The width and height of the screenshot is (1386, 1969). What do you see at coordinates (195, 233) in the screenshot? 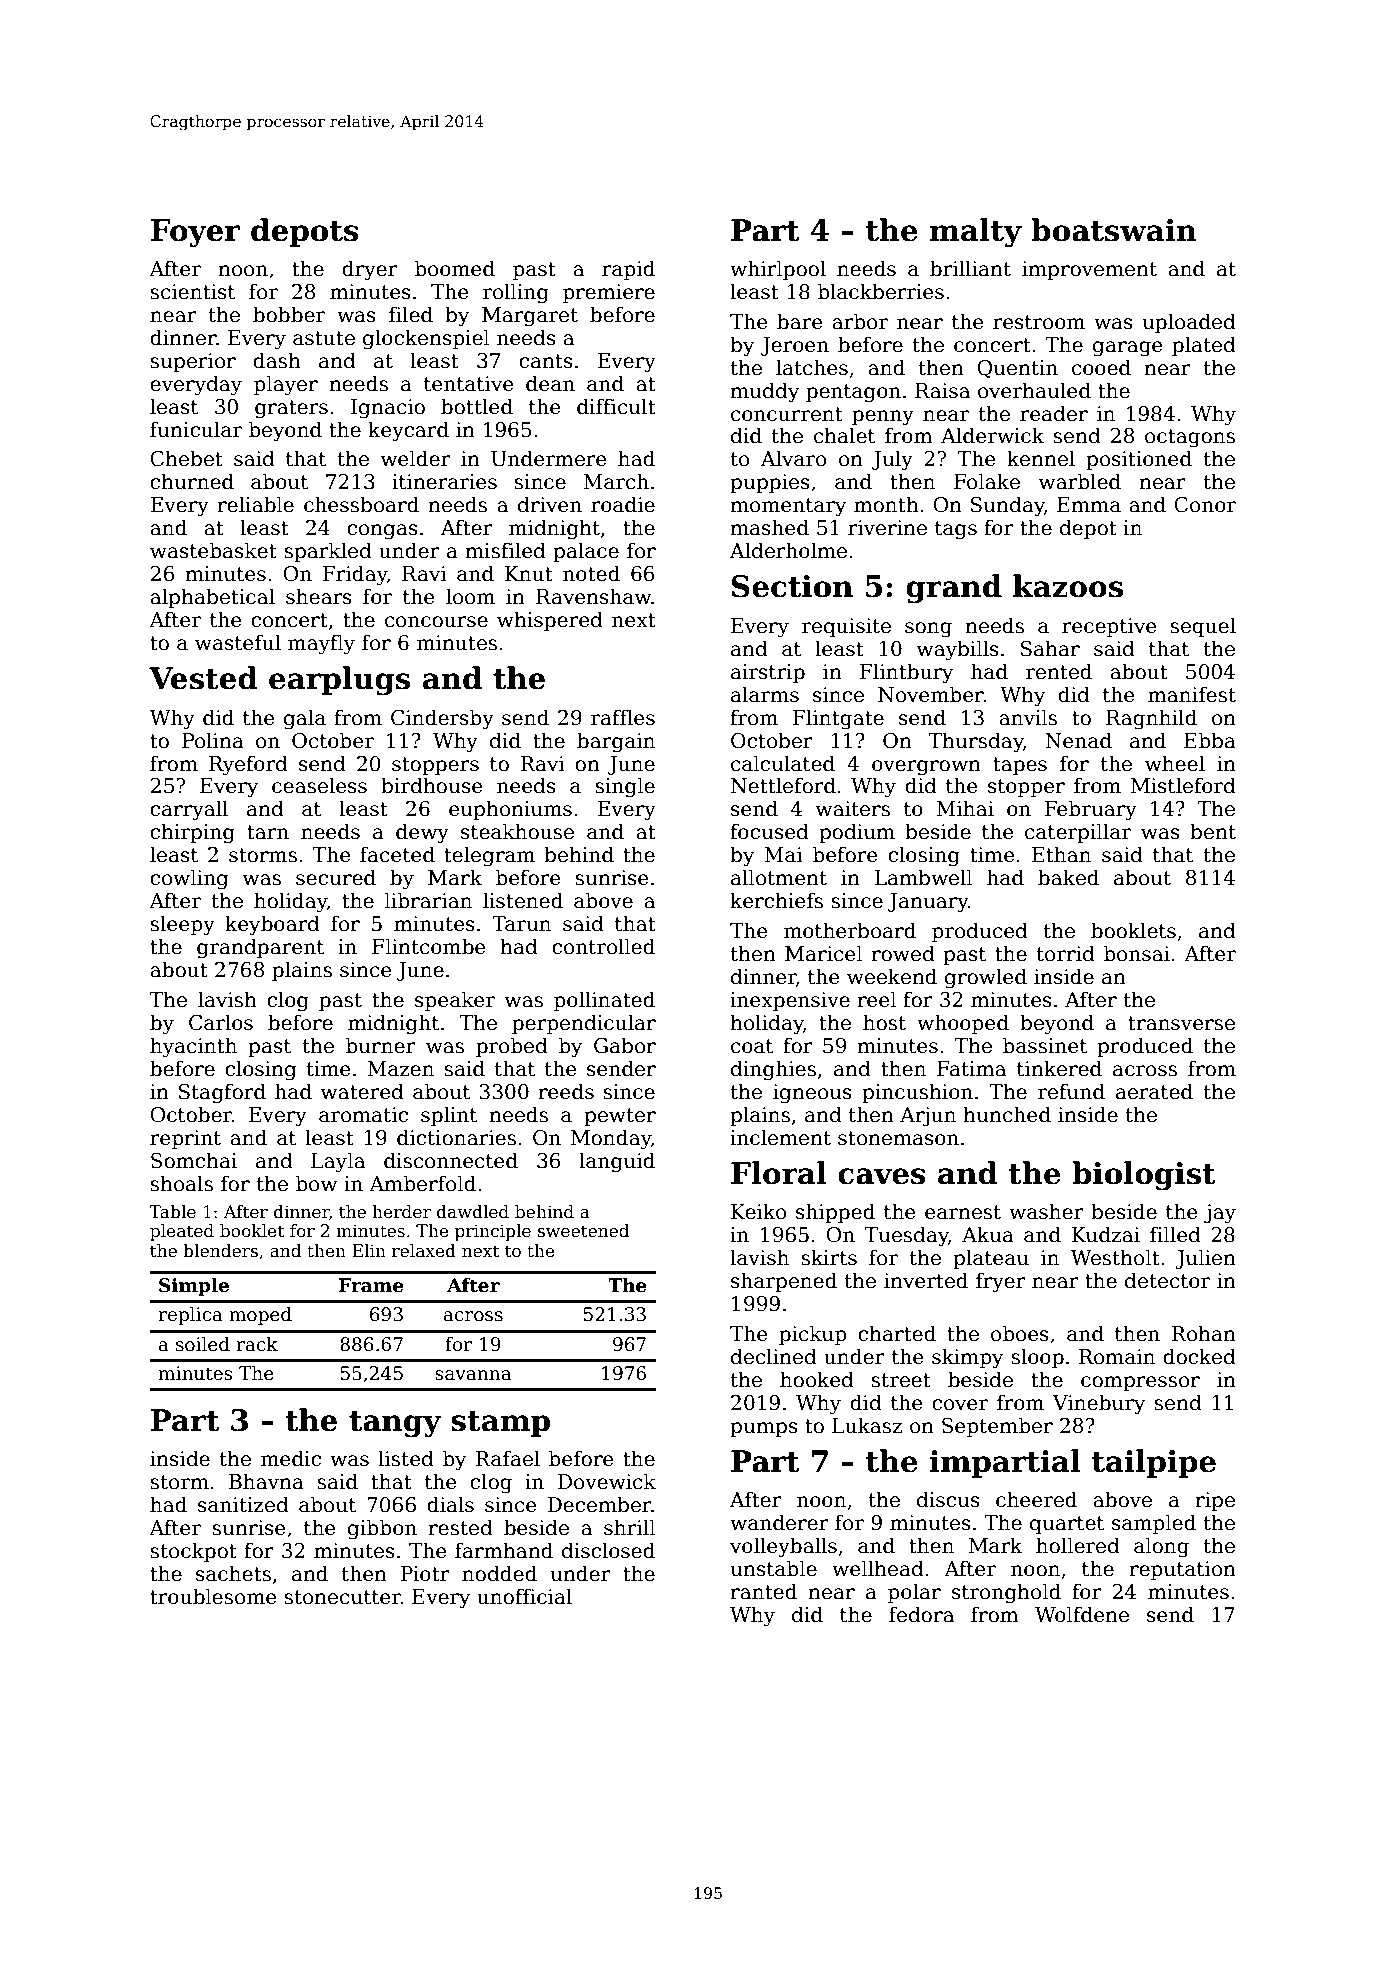
I see `Foyer` at bounding box center [195, 233].
